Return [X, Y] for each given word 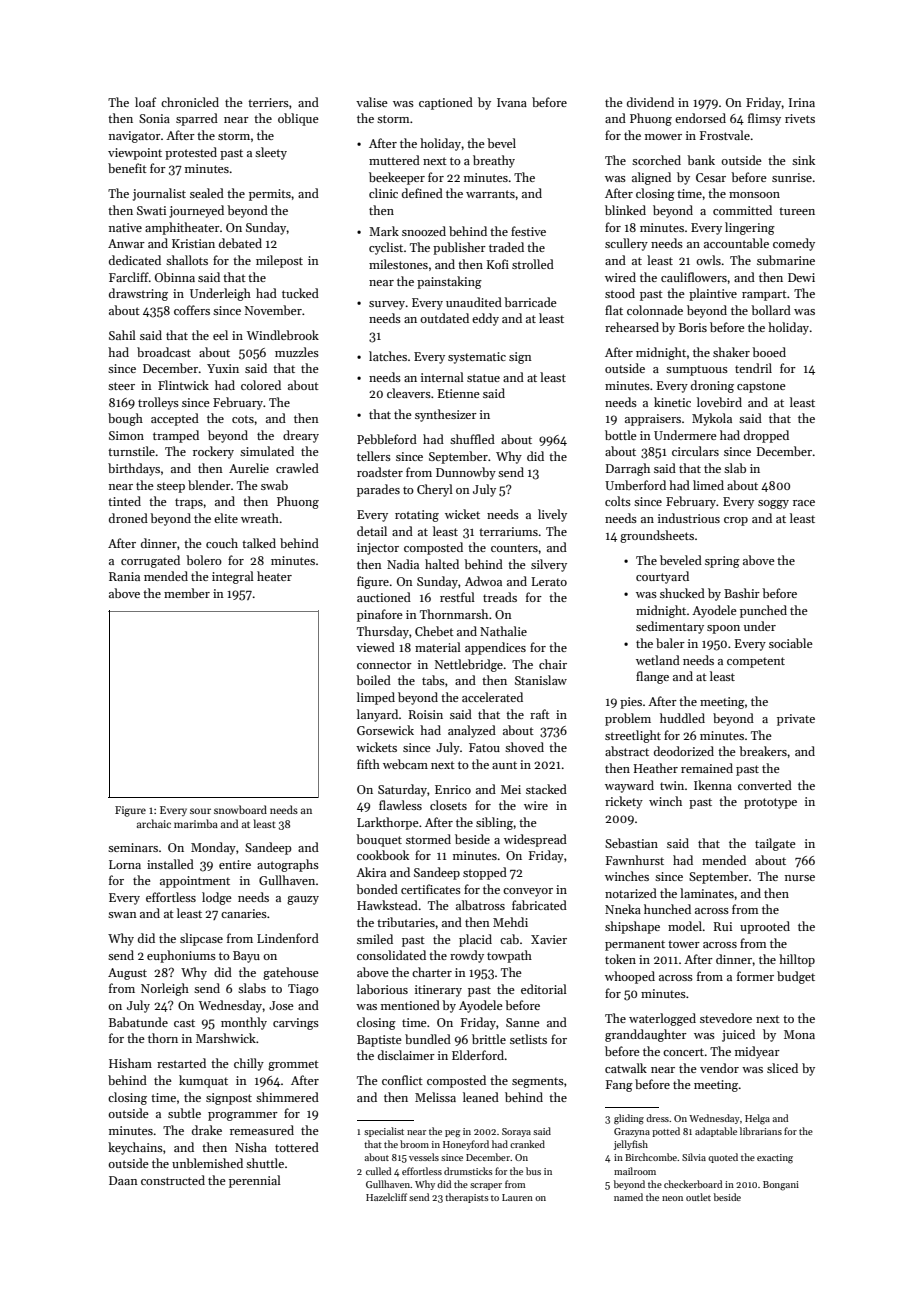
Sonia [154, 118]
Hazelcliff [386, 1197]
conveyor [528, 892]
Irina [802, 102]
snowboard [240, 809]
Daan [123, 1180]
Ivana [512, 102]
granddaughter [646, 1035]
